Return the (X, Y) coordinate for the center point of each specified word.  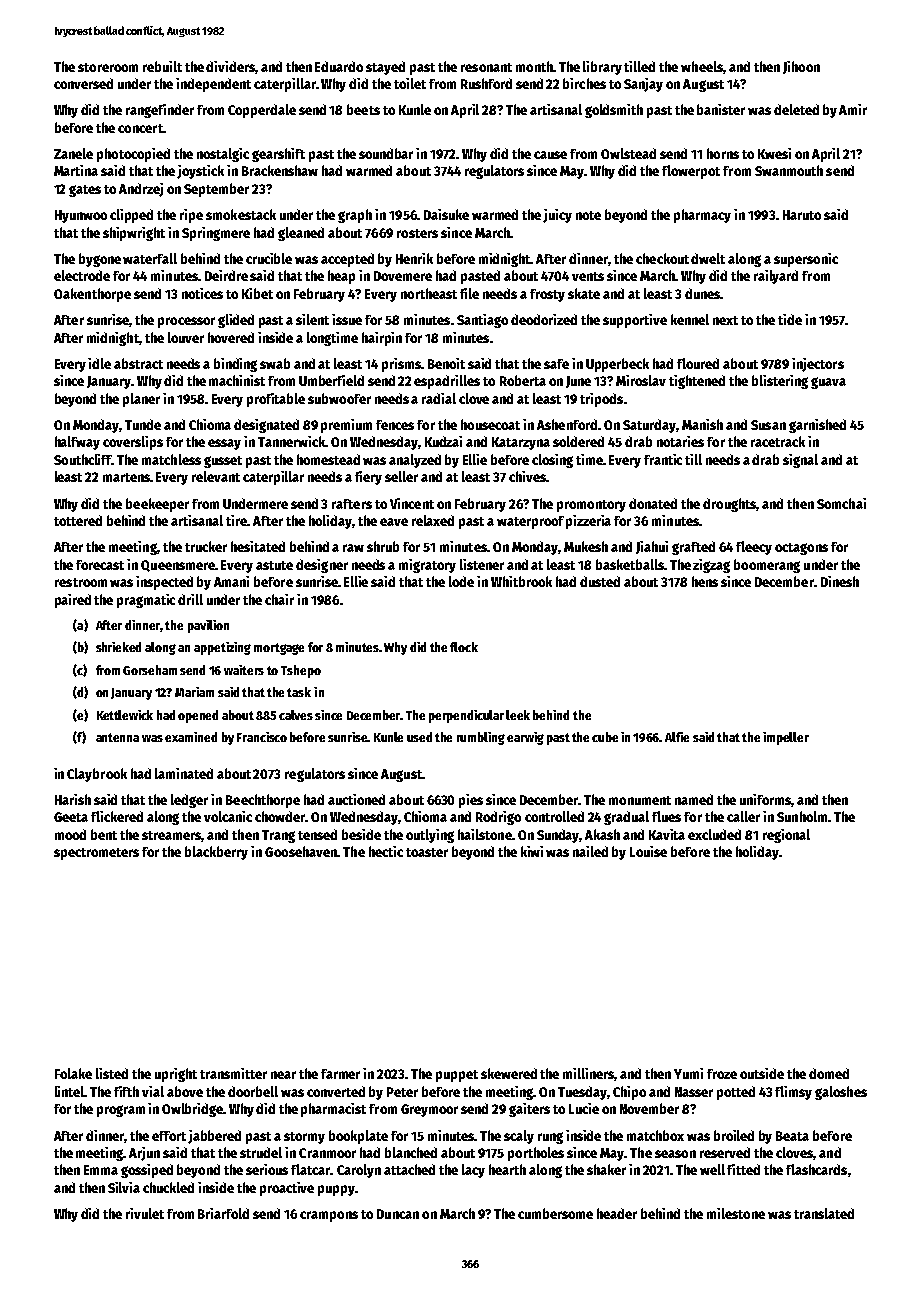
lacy (473, 1171)
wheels (702, 66)
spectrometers (96, 854)
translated (824, 1213)
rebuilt (162, 66)
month (534, 66)
